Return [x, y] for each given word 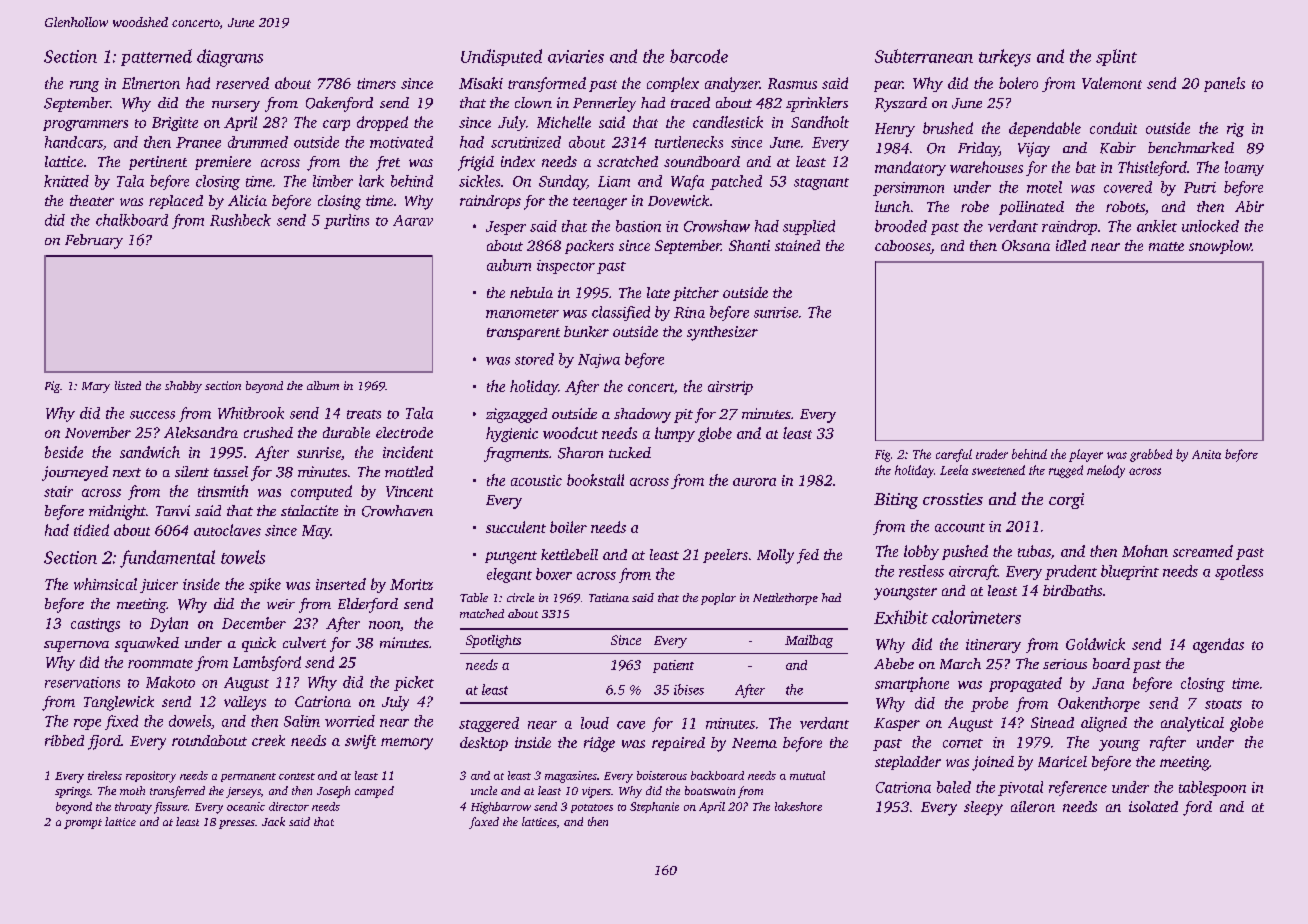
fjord [104, 742]
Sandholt [820, 122]
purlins [346, 221]
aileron [1033, 806]
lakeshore [798, 806]
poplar [718, 599]
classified [621, 313]
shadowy [642, 415]
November [98, 432]
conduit [1113, 128]
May [316, 532]
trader [992, 454]
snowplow [1220, 247]
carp [336, 125]
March [960, 663]
